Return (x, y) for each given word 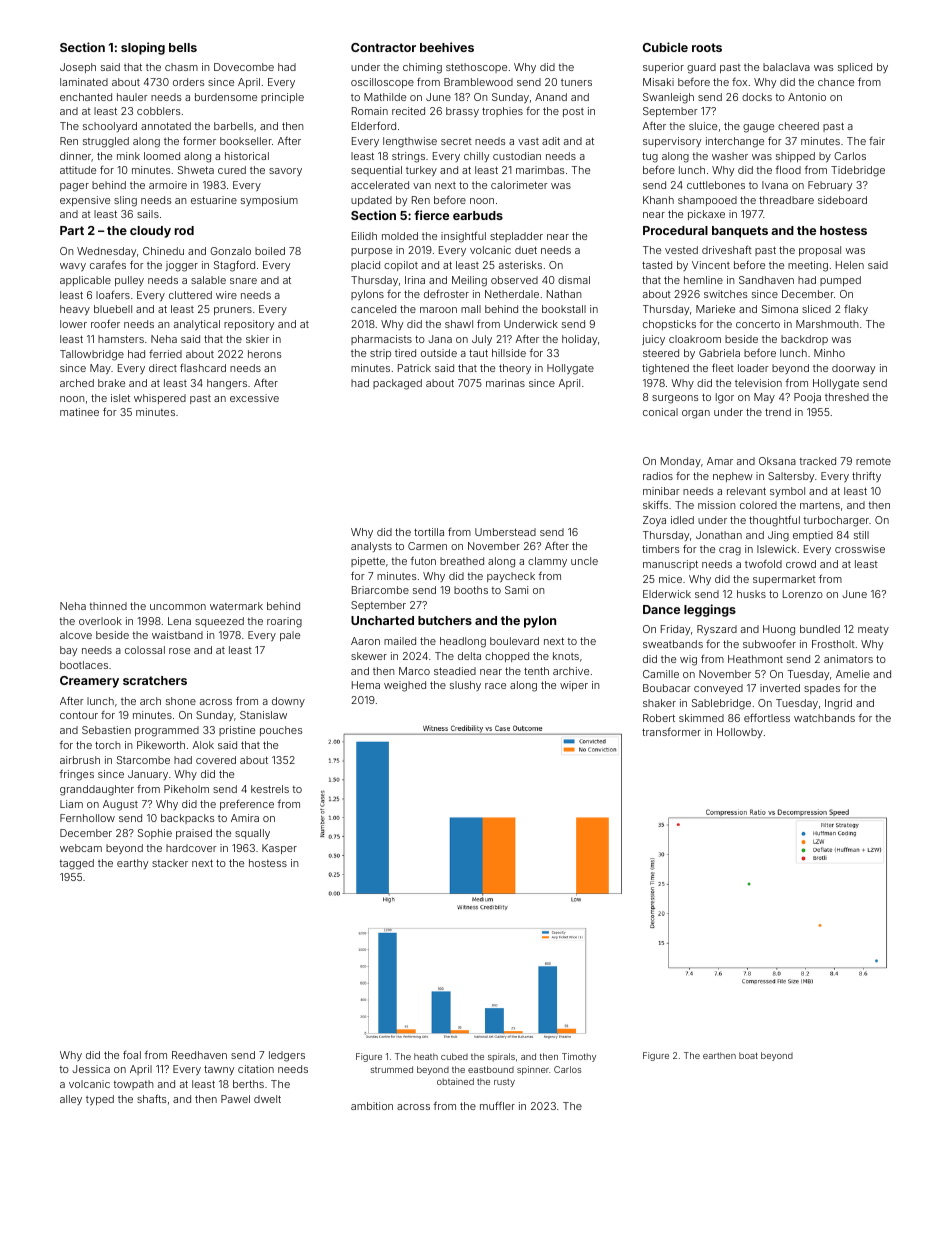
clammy (547, 562)
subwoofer (769, 644)
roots (707, 47)
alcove (76, 635)
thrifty (866, 476)
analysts (371, 547)
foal (132, 1055)
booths (471, 590)
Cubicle (665, 47)
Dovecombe (244, 67)
